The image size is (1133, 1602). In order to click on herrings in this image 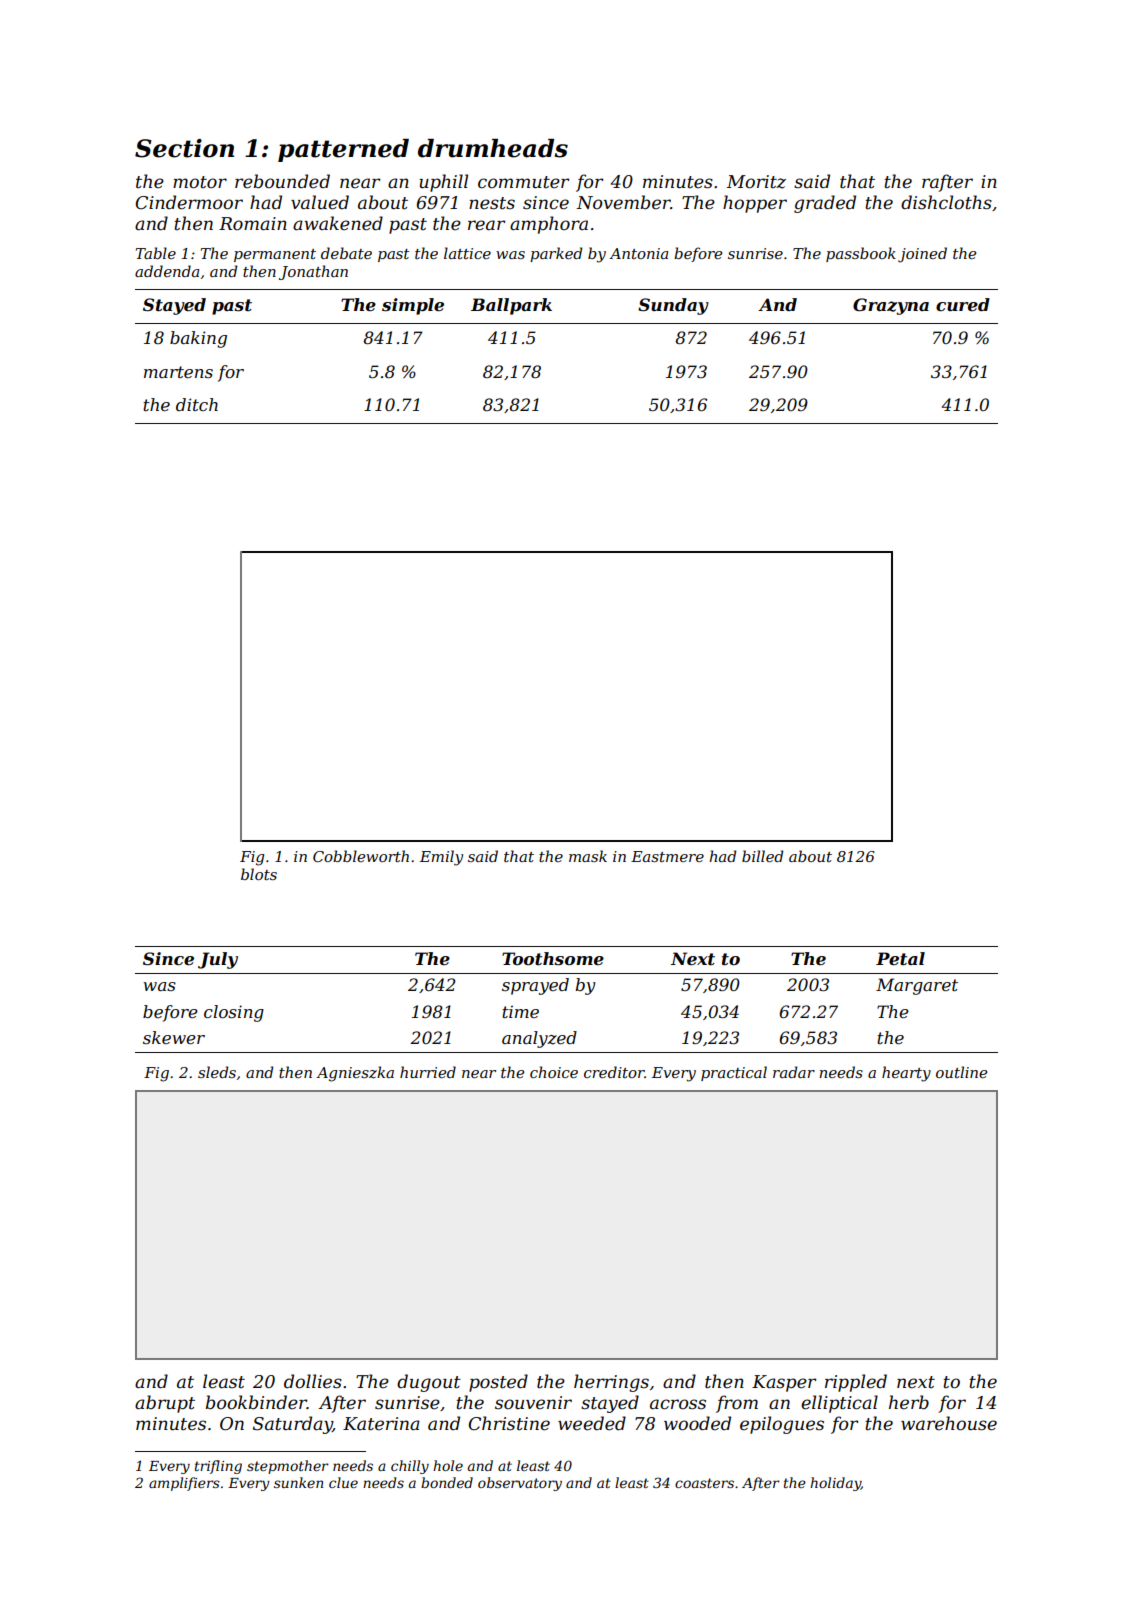, I will do `click(611, 1383)`.
